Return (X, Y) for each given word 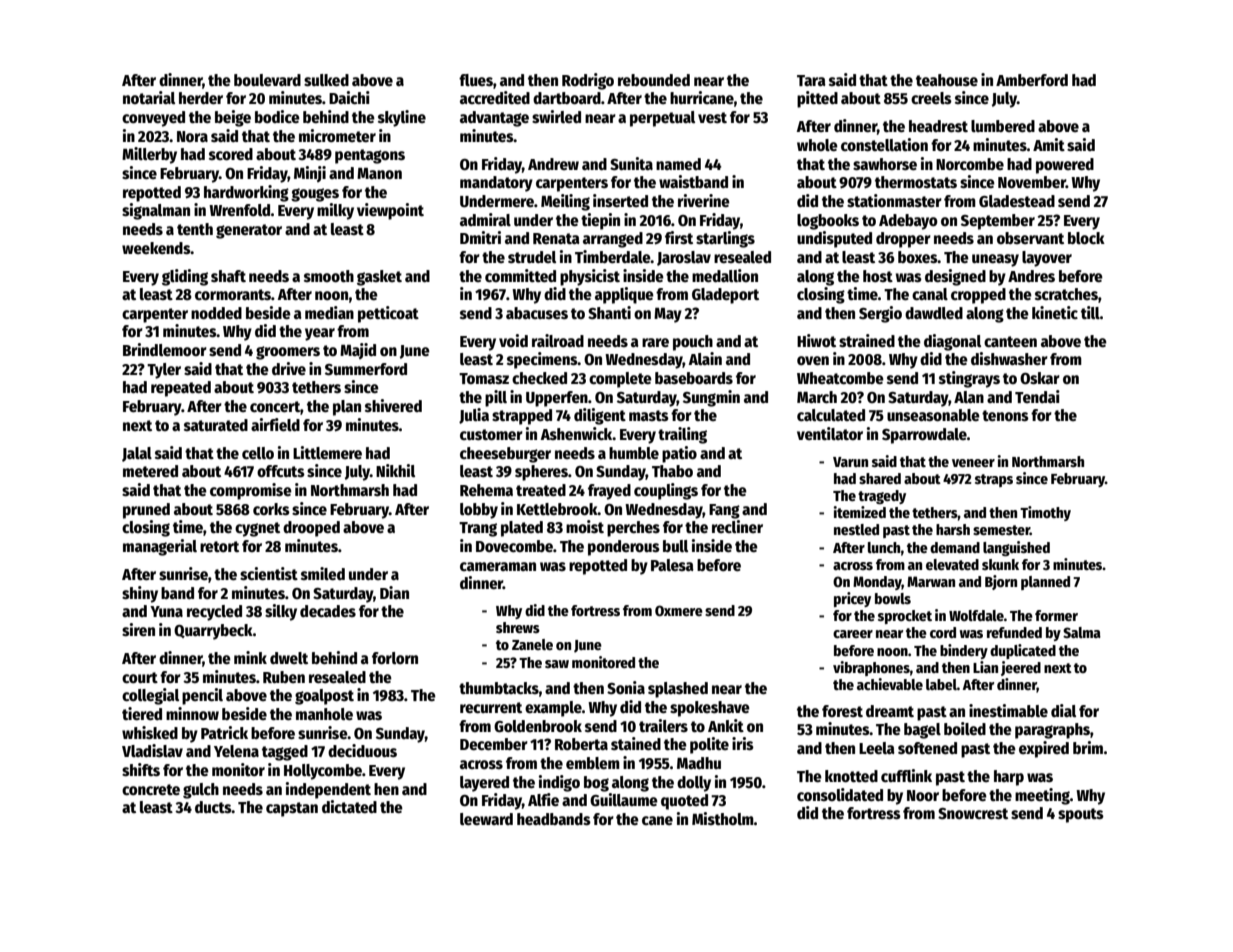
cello (258, 453)
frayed (609, 492)
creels (931, 98)
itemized (859, 512)
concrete (151, 790)
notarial (149, 97)
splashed (678, 690)
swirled (556, 116)
